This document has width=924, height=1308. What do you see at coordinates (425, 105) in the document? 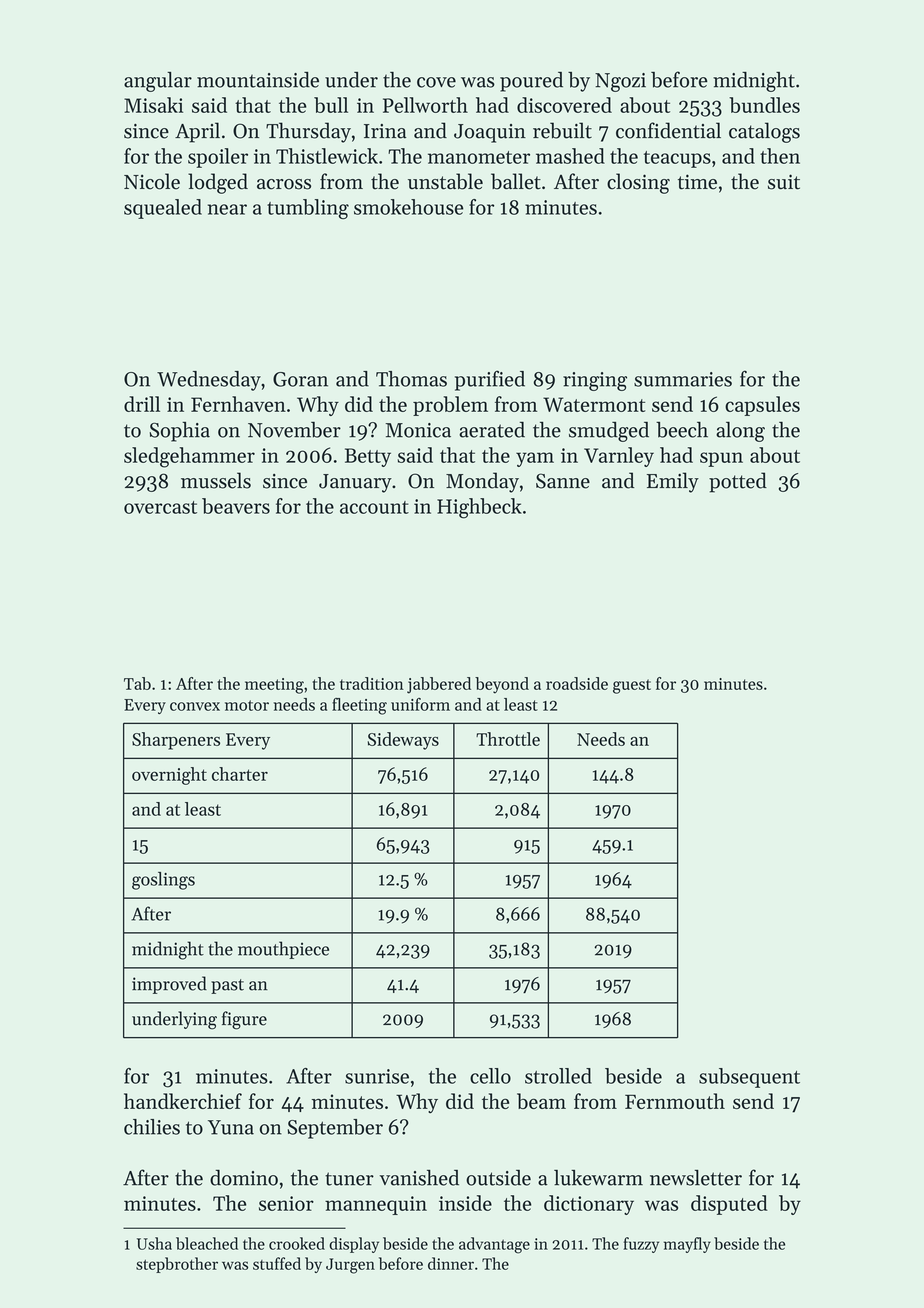
I see `Pellworth` at bounding box center [425, 105].
